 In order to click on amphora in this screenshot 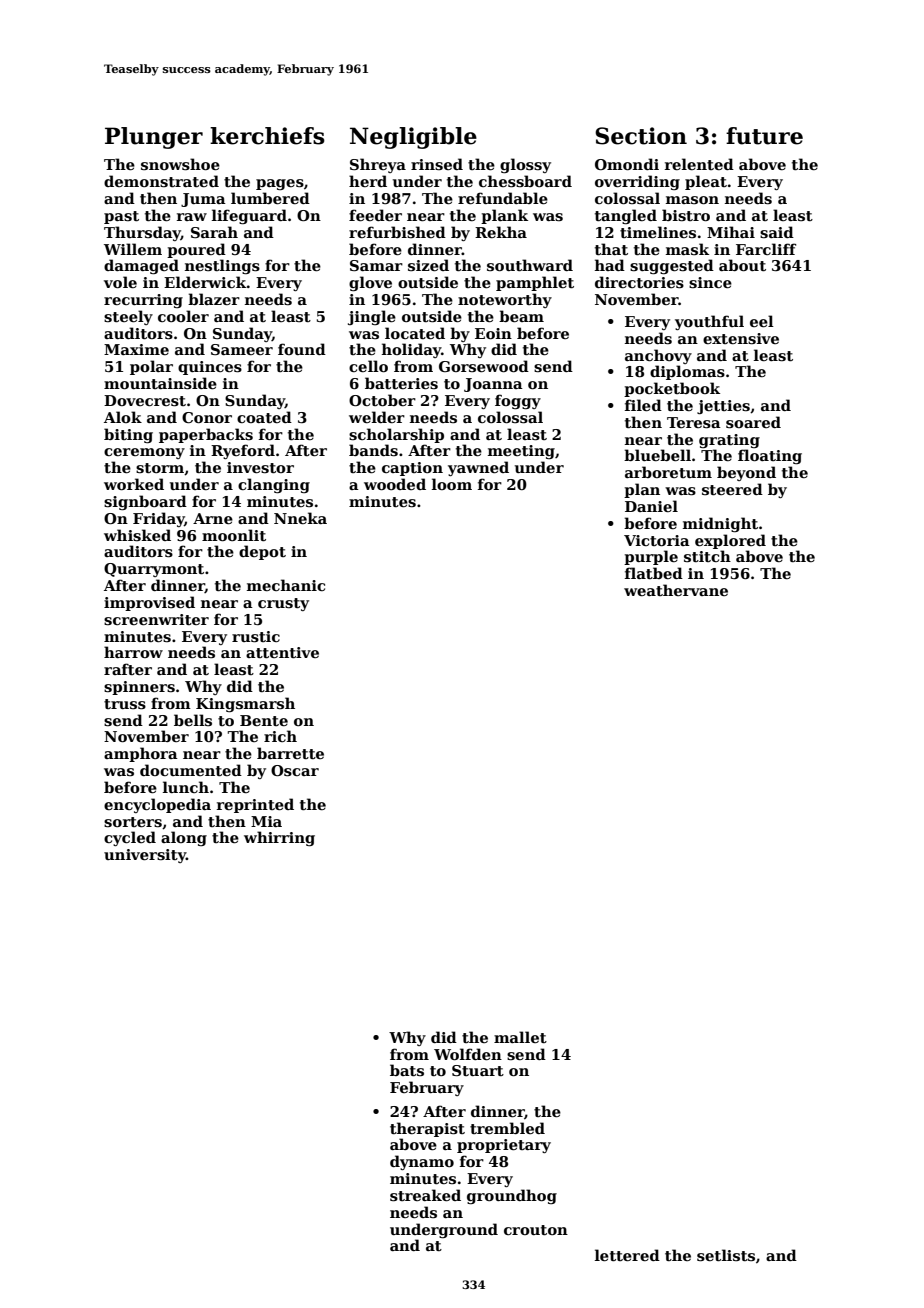, I will do `click(141, 754)`.
